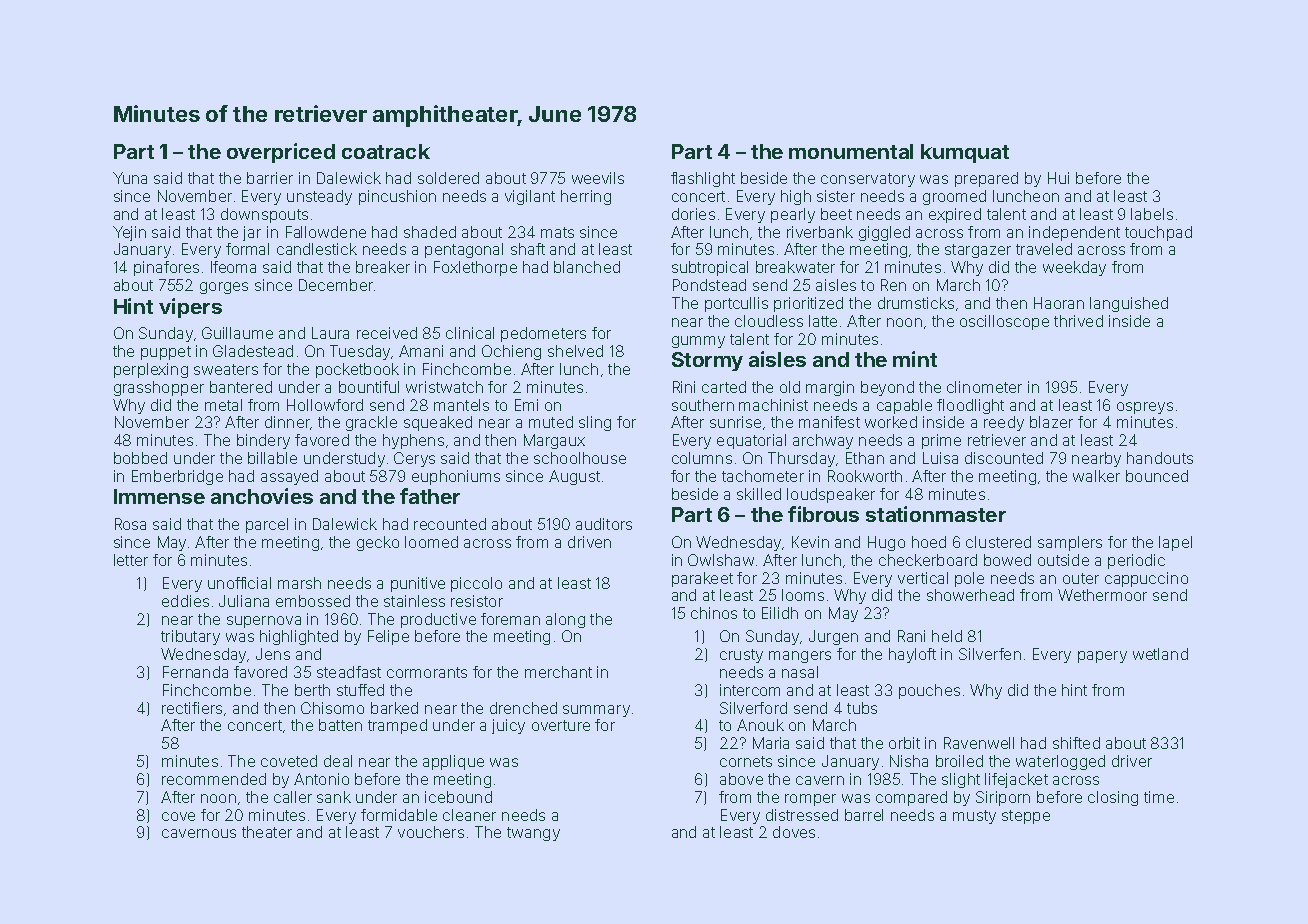 The image size is (1308, 924). What do you see at coordinates (714, 613) in the document?
I see `chinos` at bounding box center [714, 613].
